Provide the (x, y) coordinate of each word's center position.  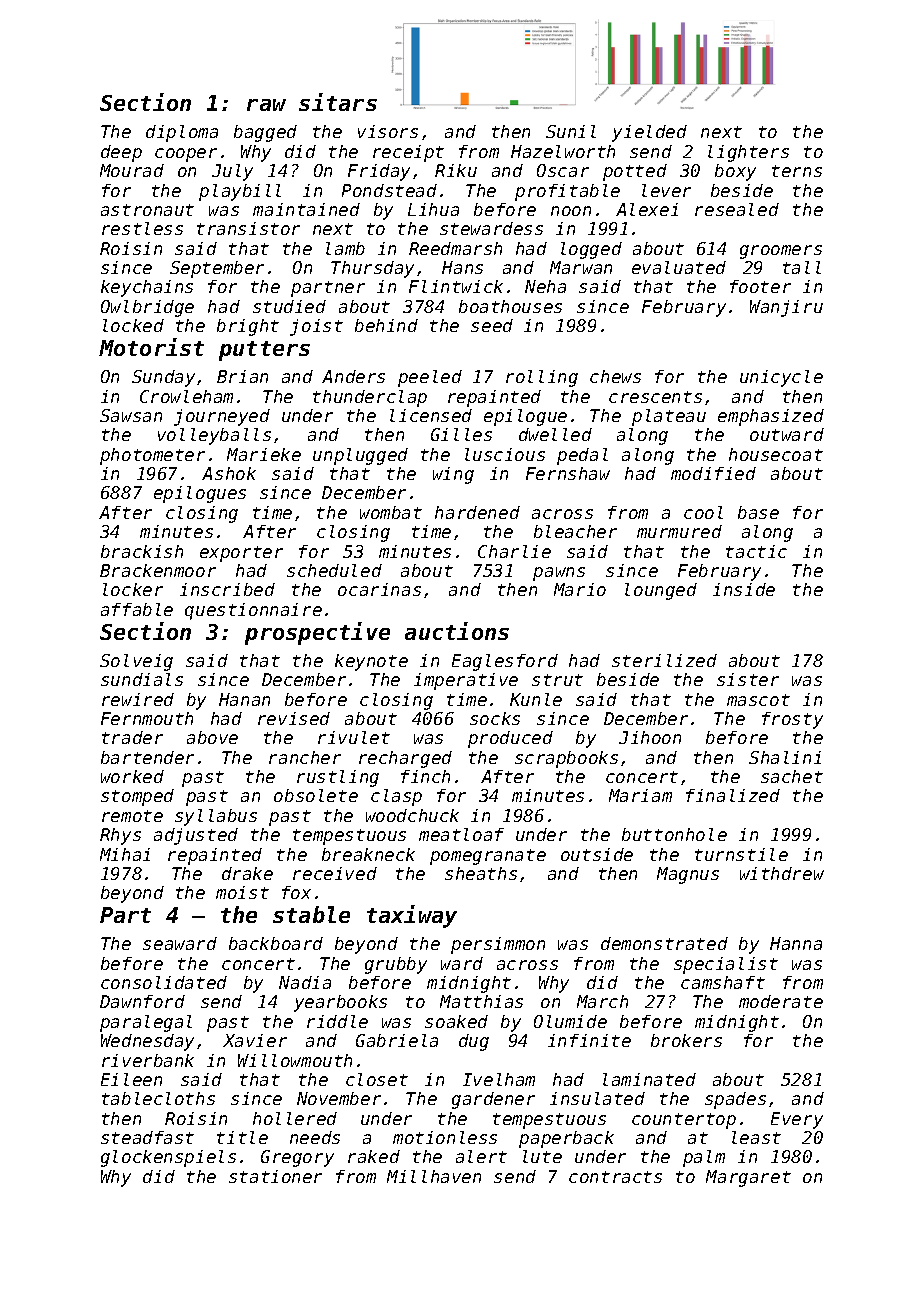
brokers (686, 1040)
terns (797, 171)
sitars (338, 102)
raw (266, 105)
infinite (589, 1040)
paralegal (146, 1023)
